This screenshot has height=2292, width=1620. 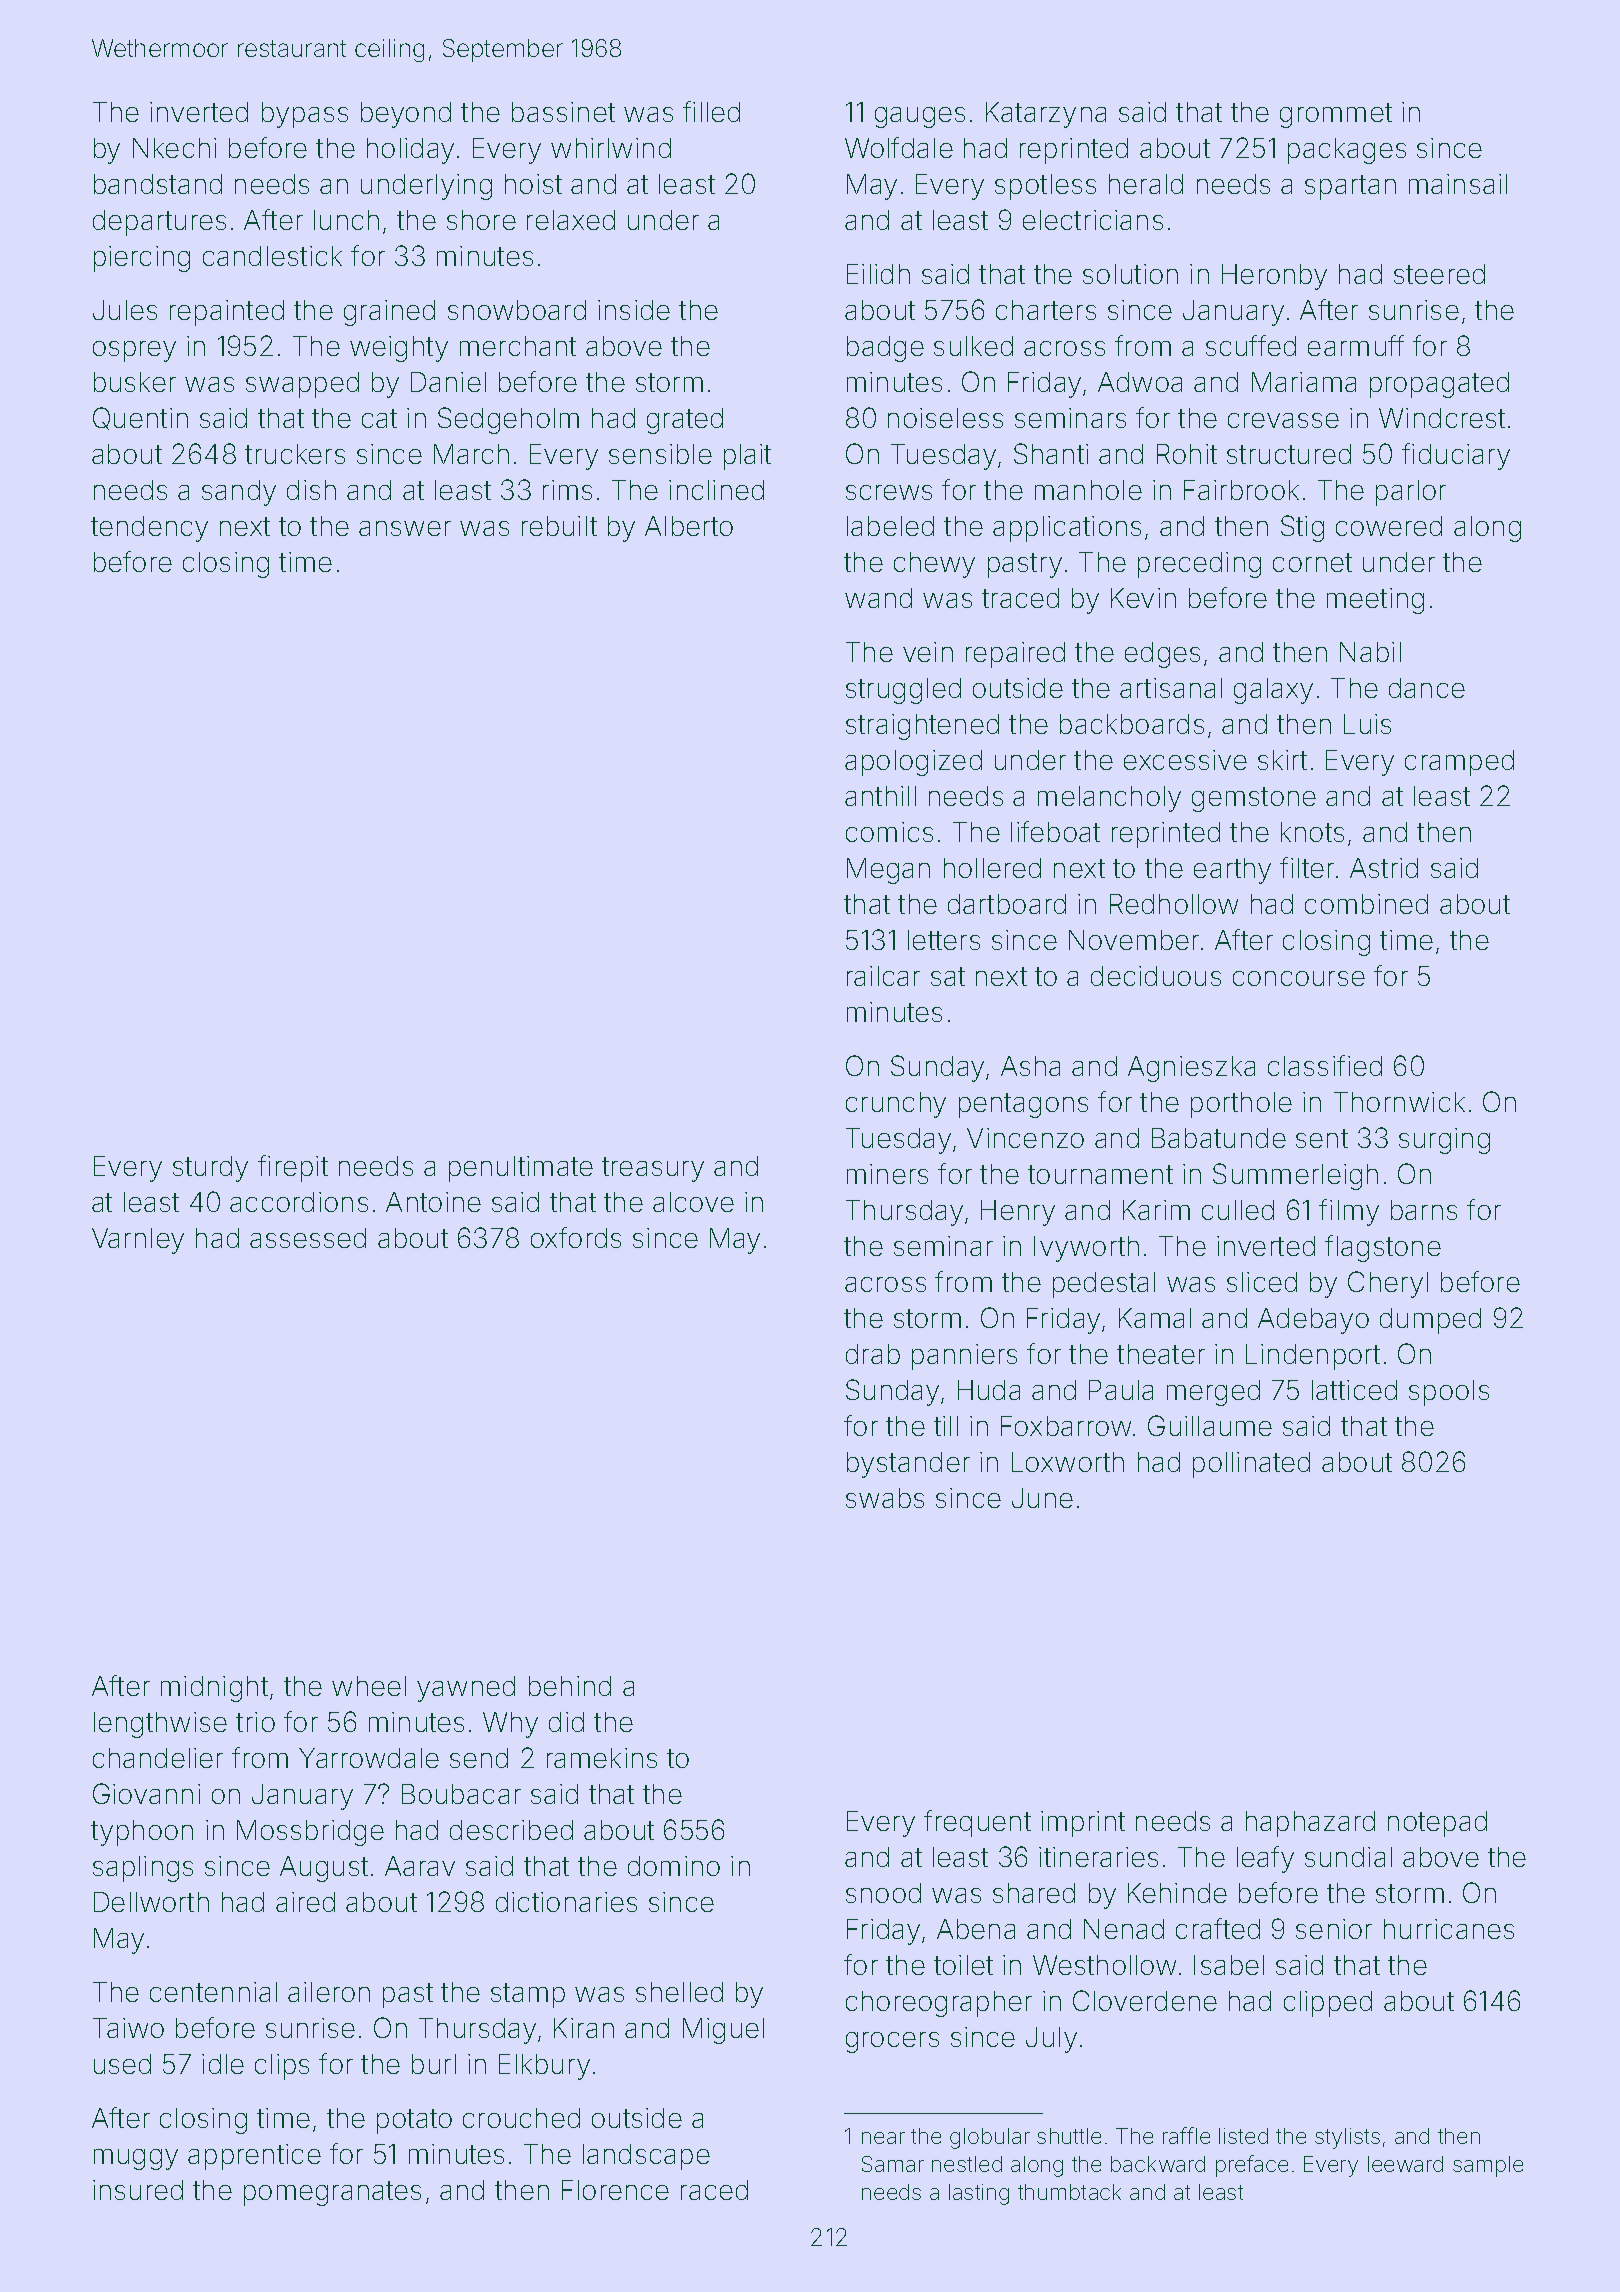 What do you see at coordinates (1146, 184) in the screenshot?
I see `herald` at bounding box center [1146, 184].
